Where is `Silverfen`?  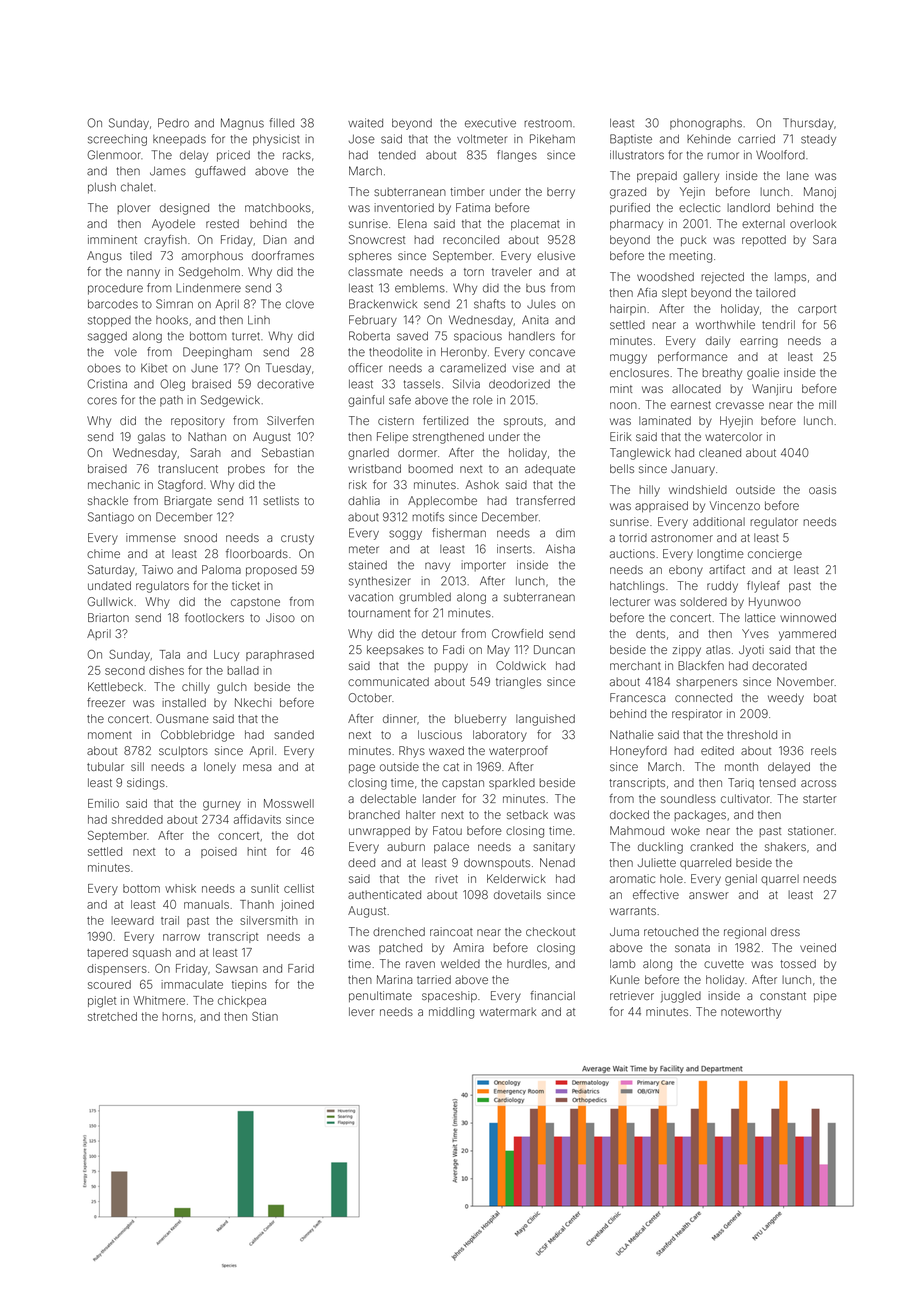 Silverfen is located at coordinates (290, 420).
